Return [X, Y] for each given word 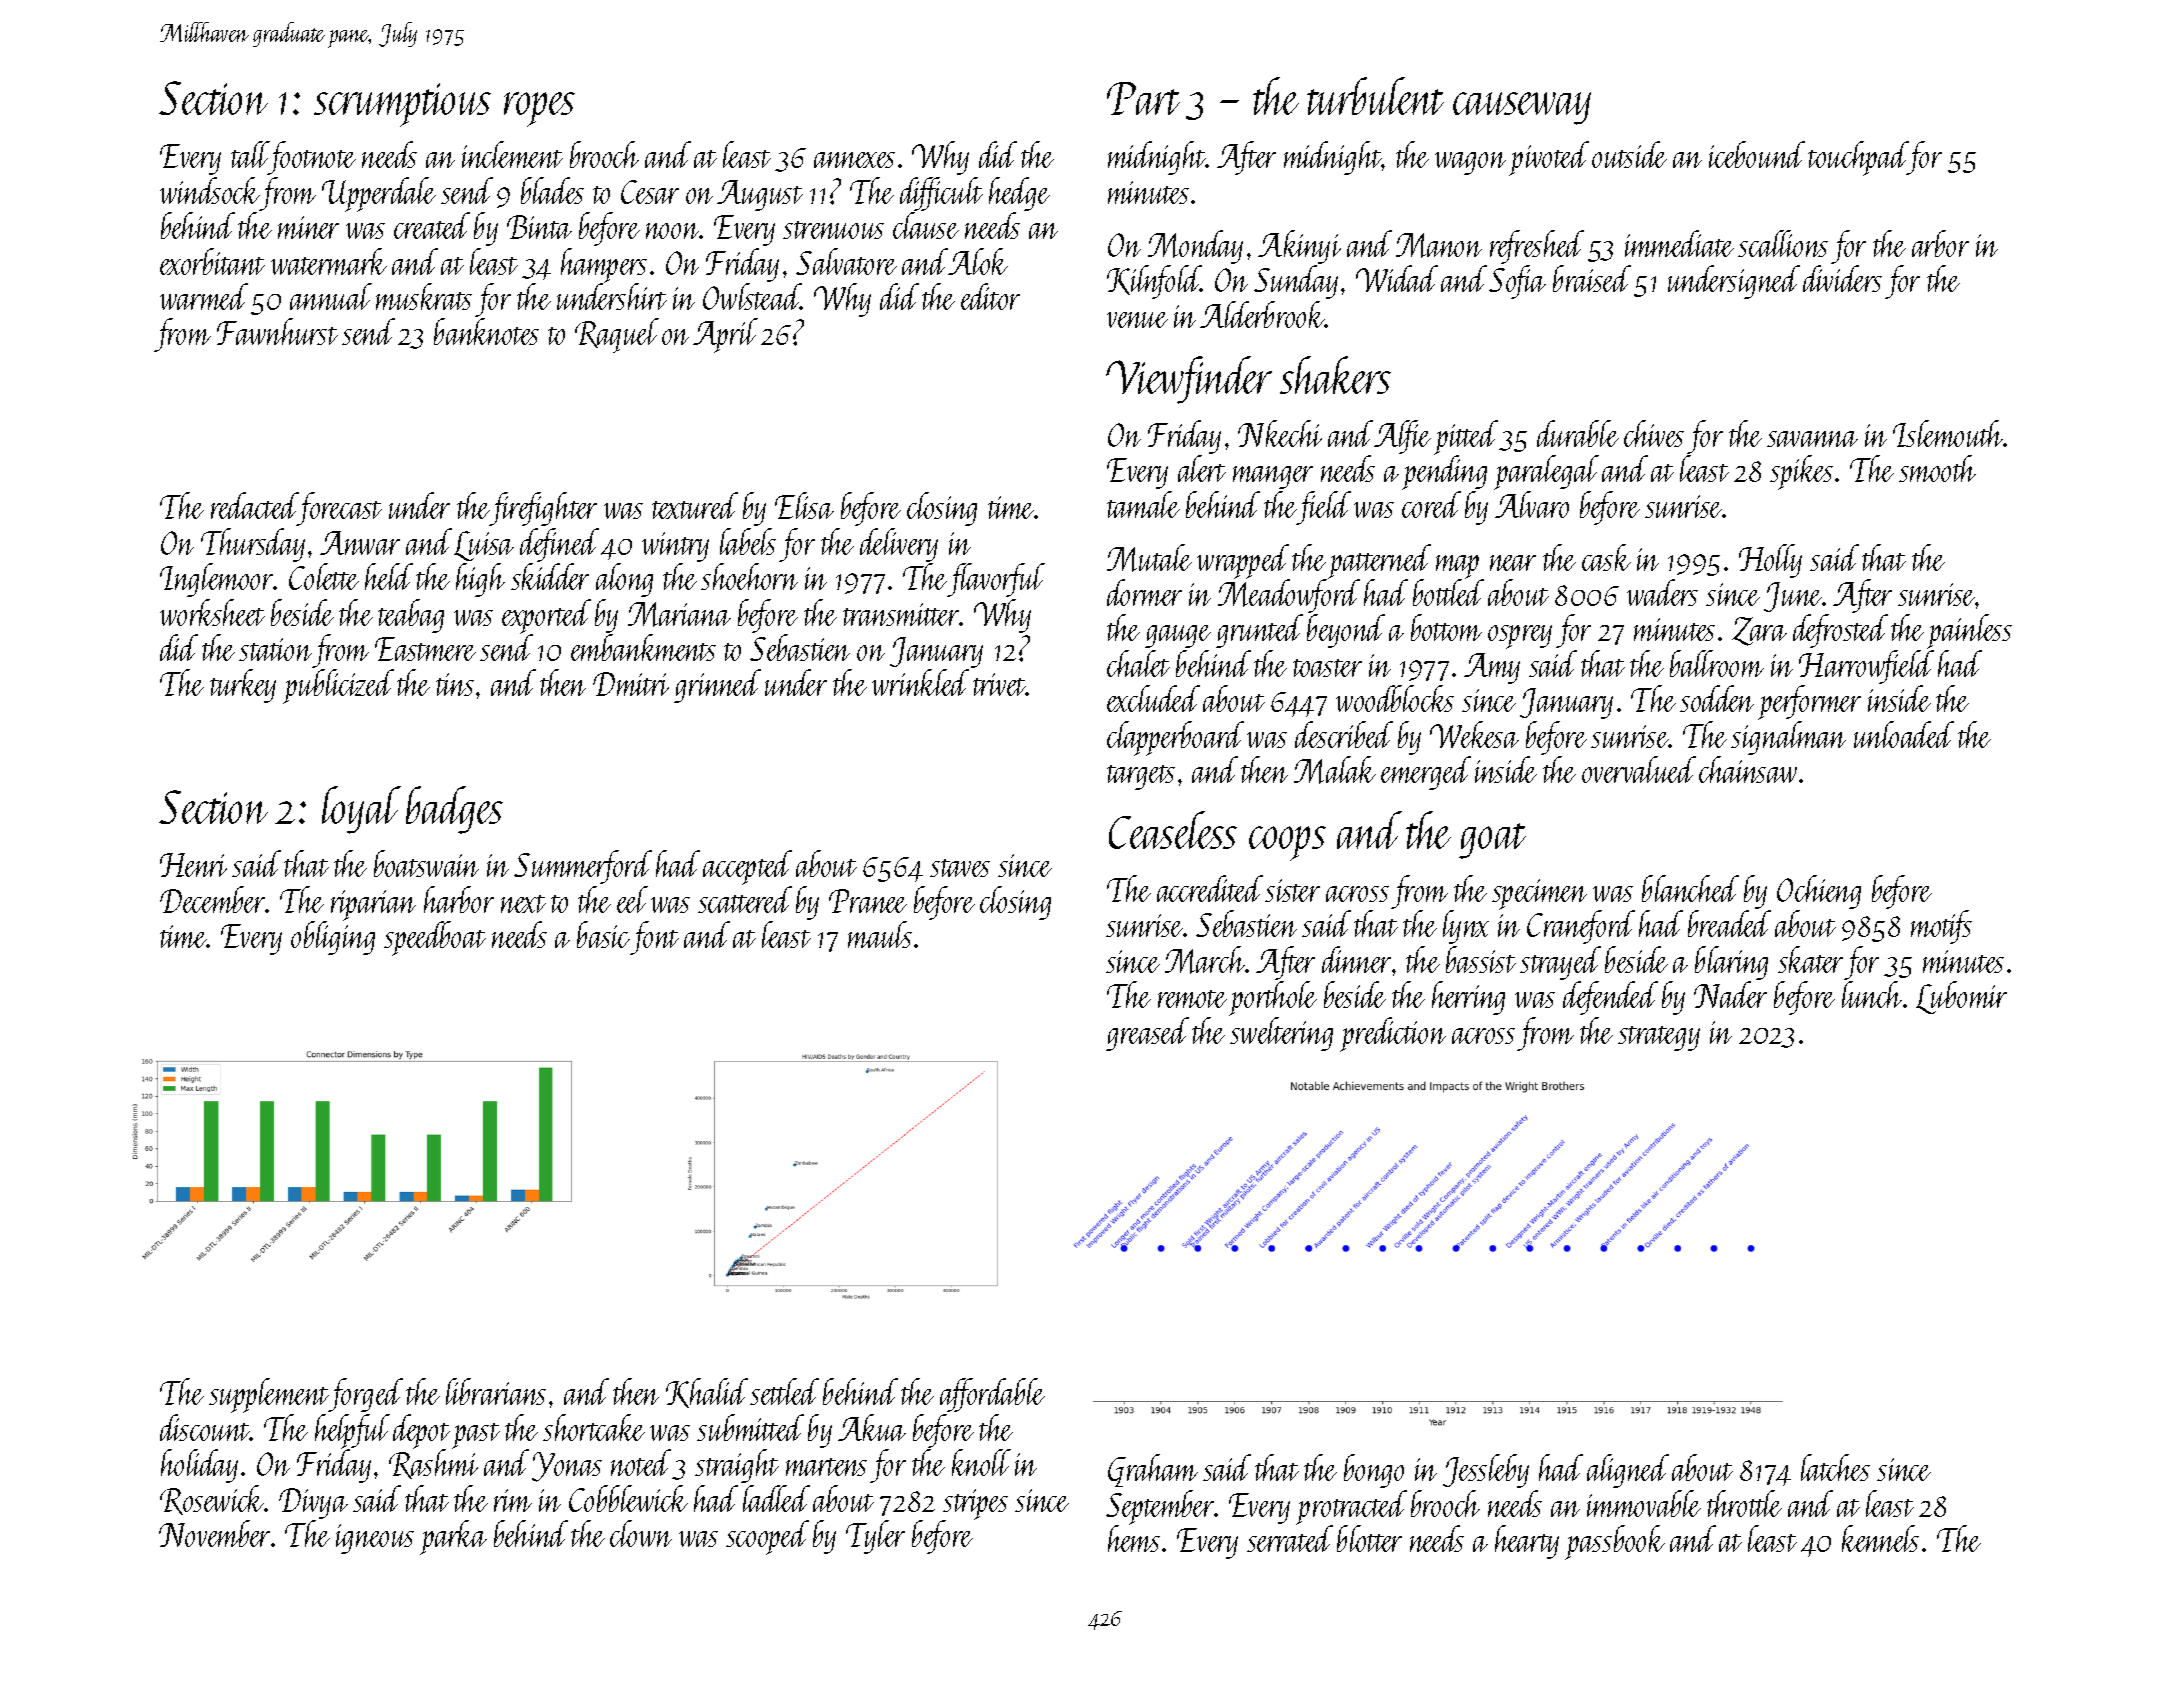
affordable [992, 1395]
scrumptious [402, 105]
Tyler [875, 1537]
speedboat [435, 938]
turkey [243, 686]
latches [1835, 1467]
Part [1143, 98]
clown [641, 1533]
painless [1969, 631]
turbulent [1375, 96]
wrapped [1243, 562]
